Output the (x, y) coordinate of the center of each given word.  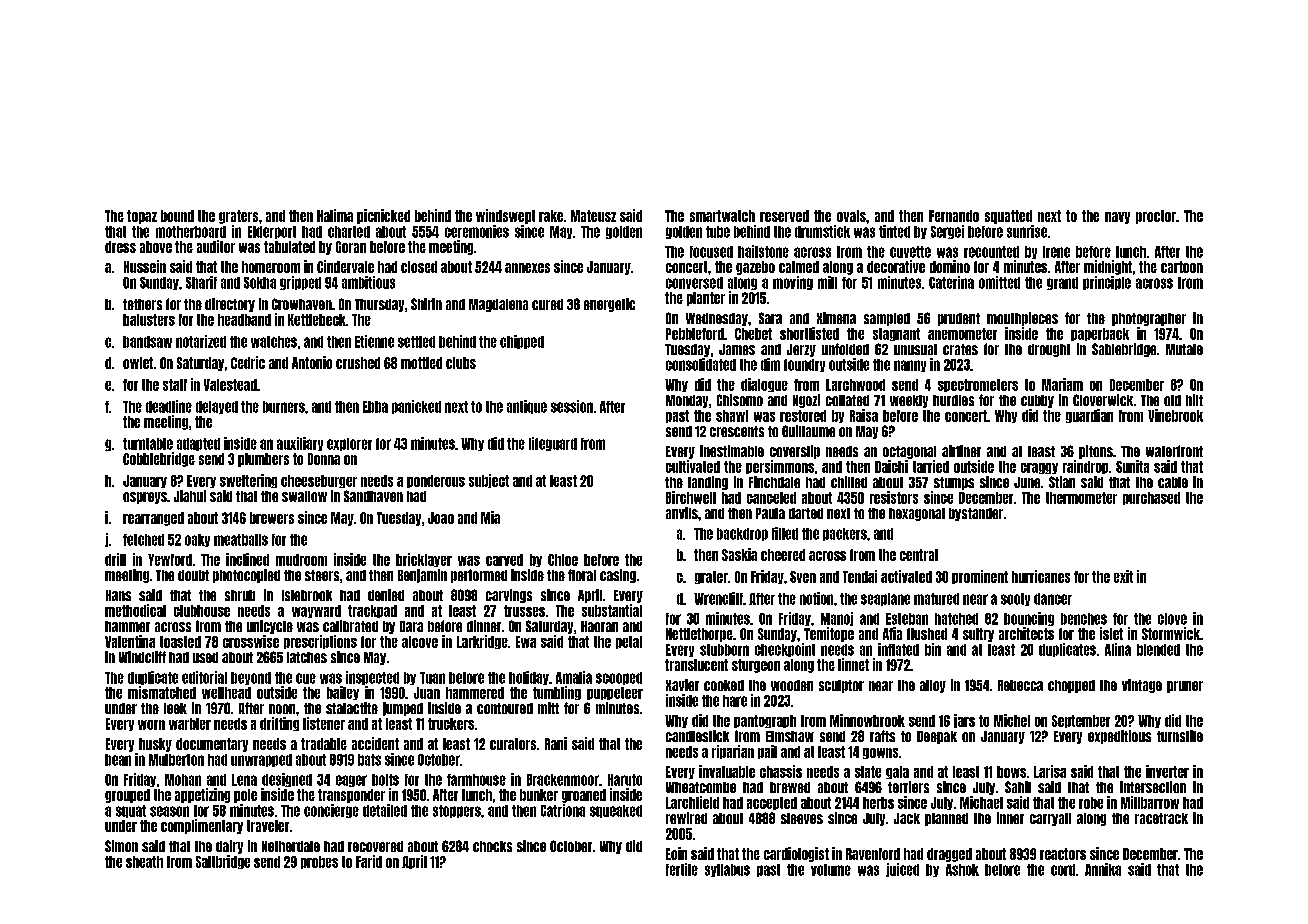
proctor (1156, 217)
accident (375, 743)
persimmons (780, 467)
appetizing (202, 795)
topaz (142, 217)
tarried (931, 466)
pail (767, 752)
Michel (1012, 720)
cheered (783, 555)
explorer (349, 444)
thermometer (1081, 498)
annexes (527, 268)
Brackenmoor (563, 780)
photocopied (246, 576)
